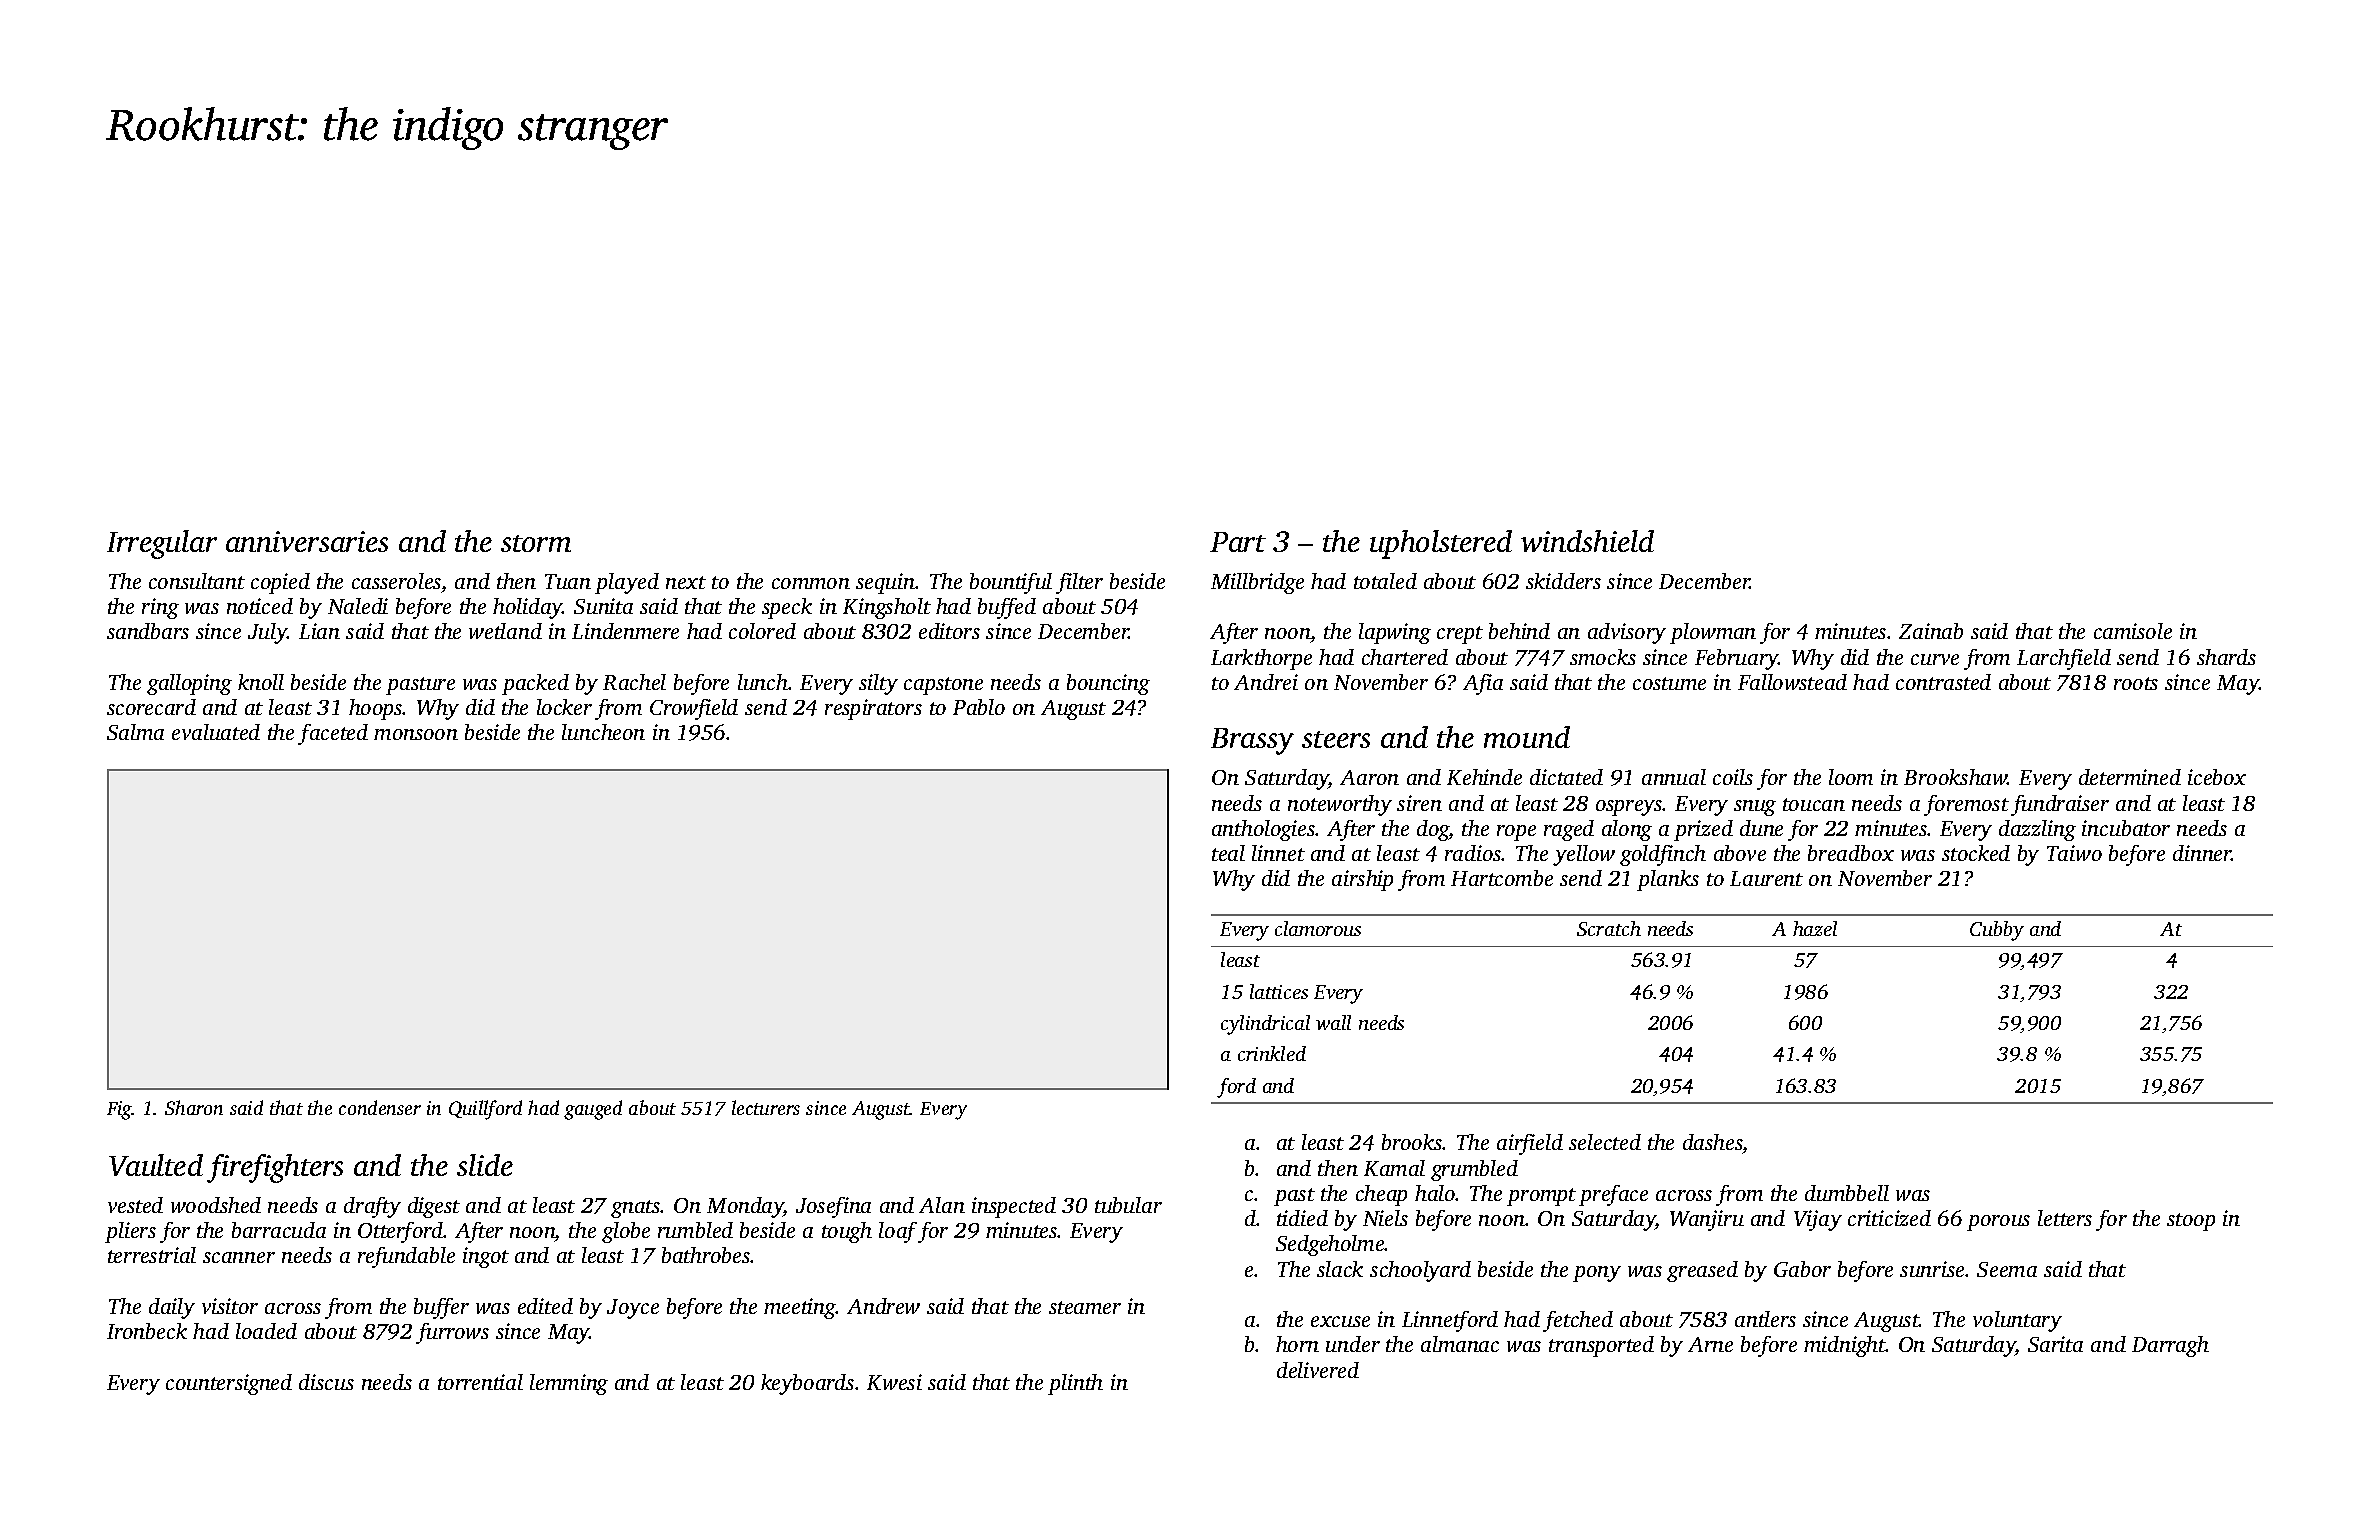 Image resolution: width=2380 pixels, height=1540 pixels. What do you see at coordinates (333, 734) in the image?
I see `faceted` at bounding box center [333, 734].
